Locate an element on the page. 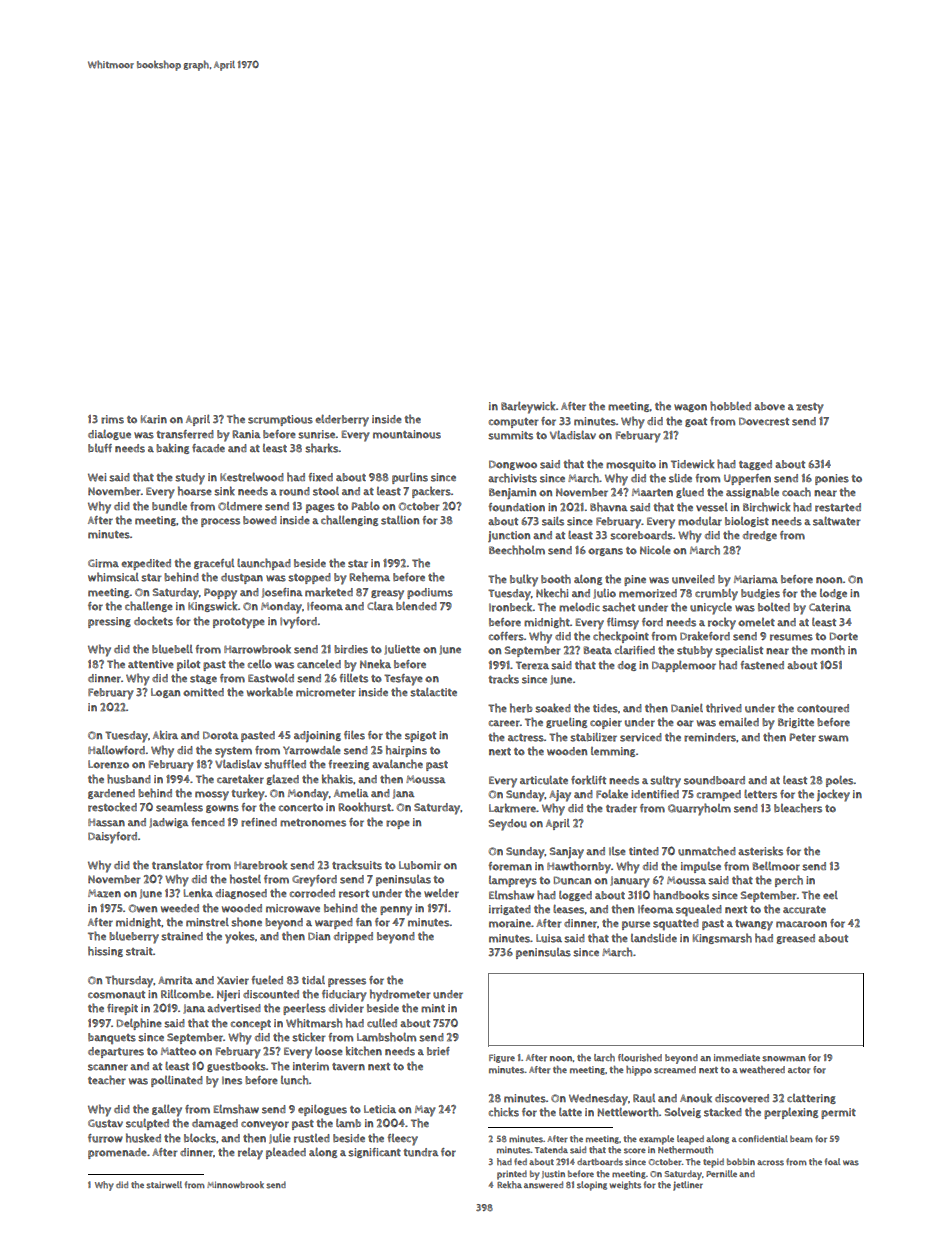 The image size is (952, 1233). foreman is located at coordinates (510, 866).
